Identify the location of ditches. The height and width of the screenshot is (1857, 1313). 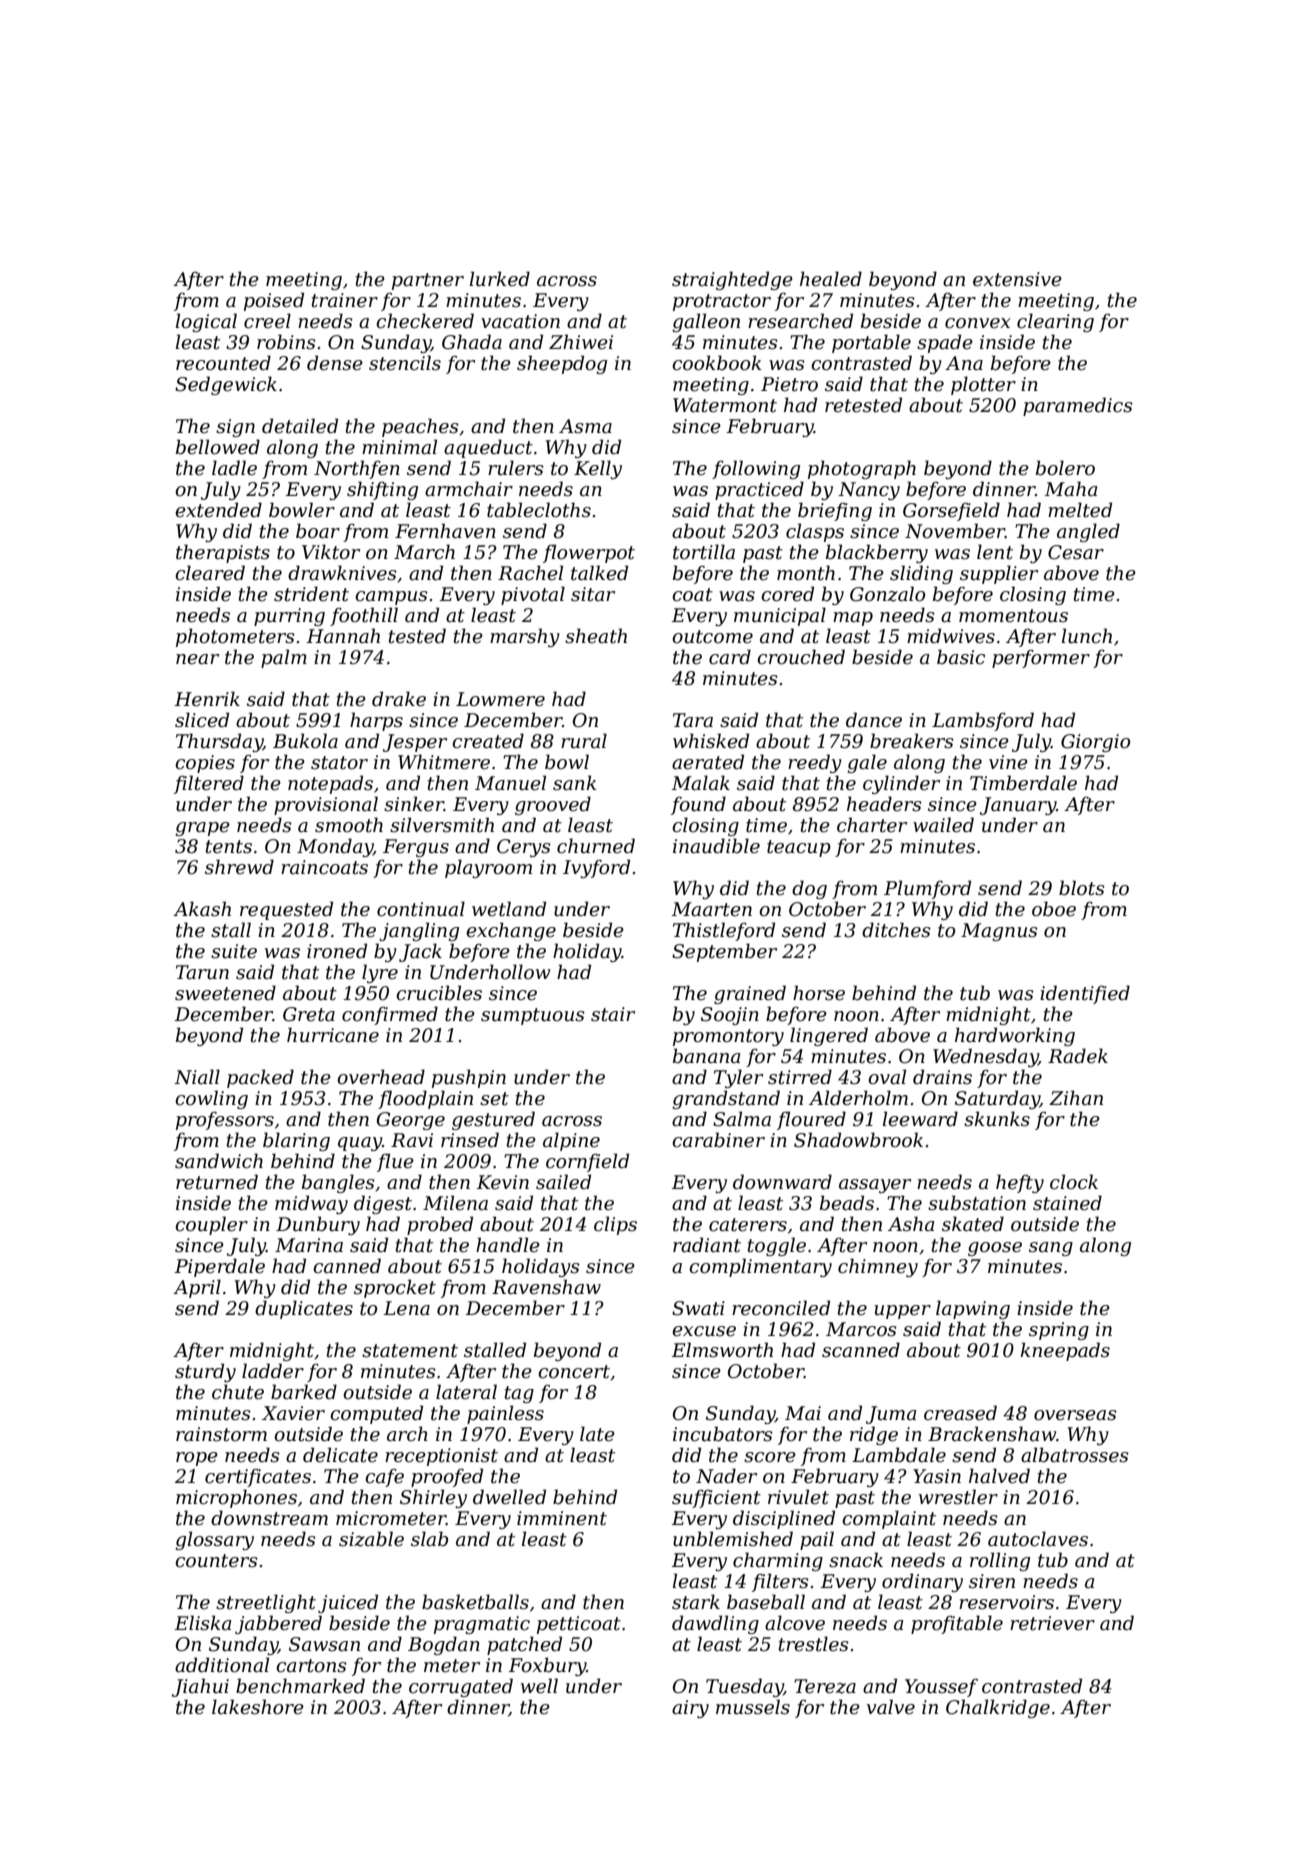
(896, 930).
